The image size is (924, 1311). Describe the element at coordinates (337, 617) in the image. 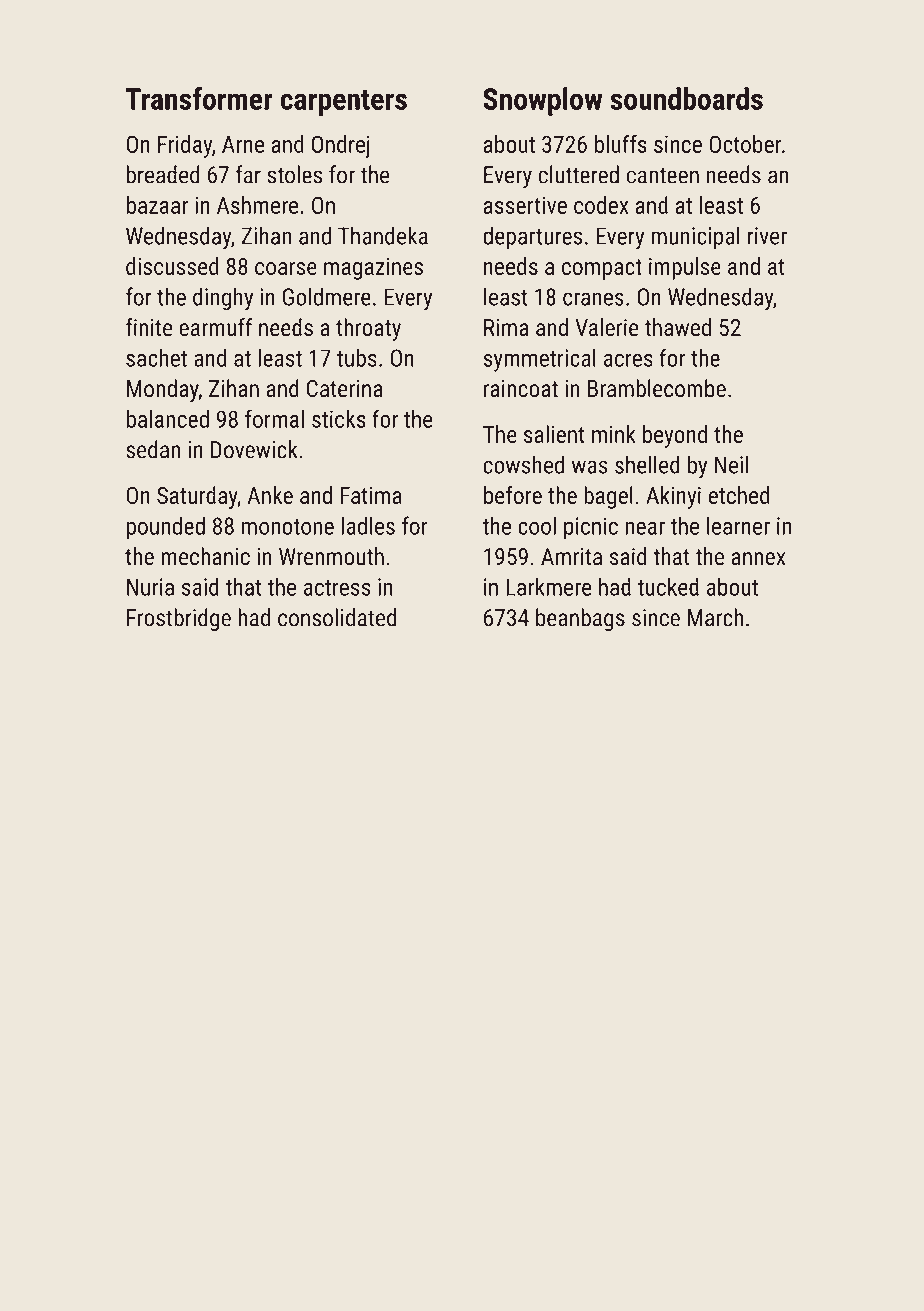

I see `consolidated` at that location.
